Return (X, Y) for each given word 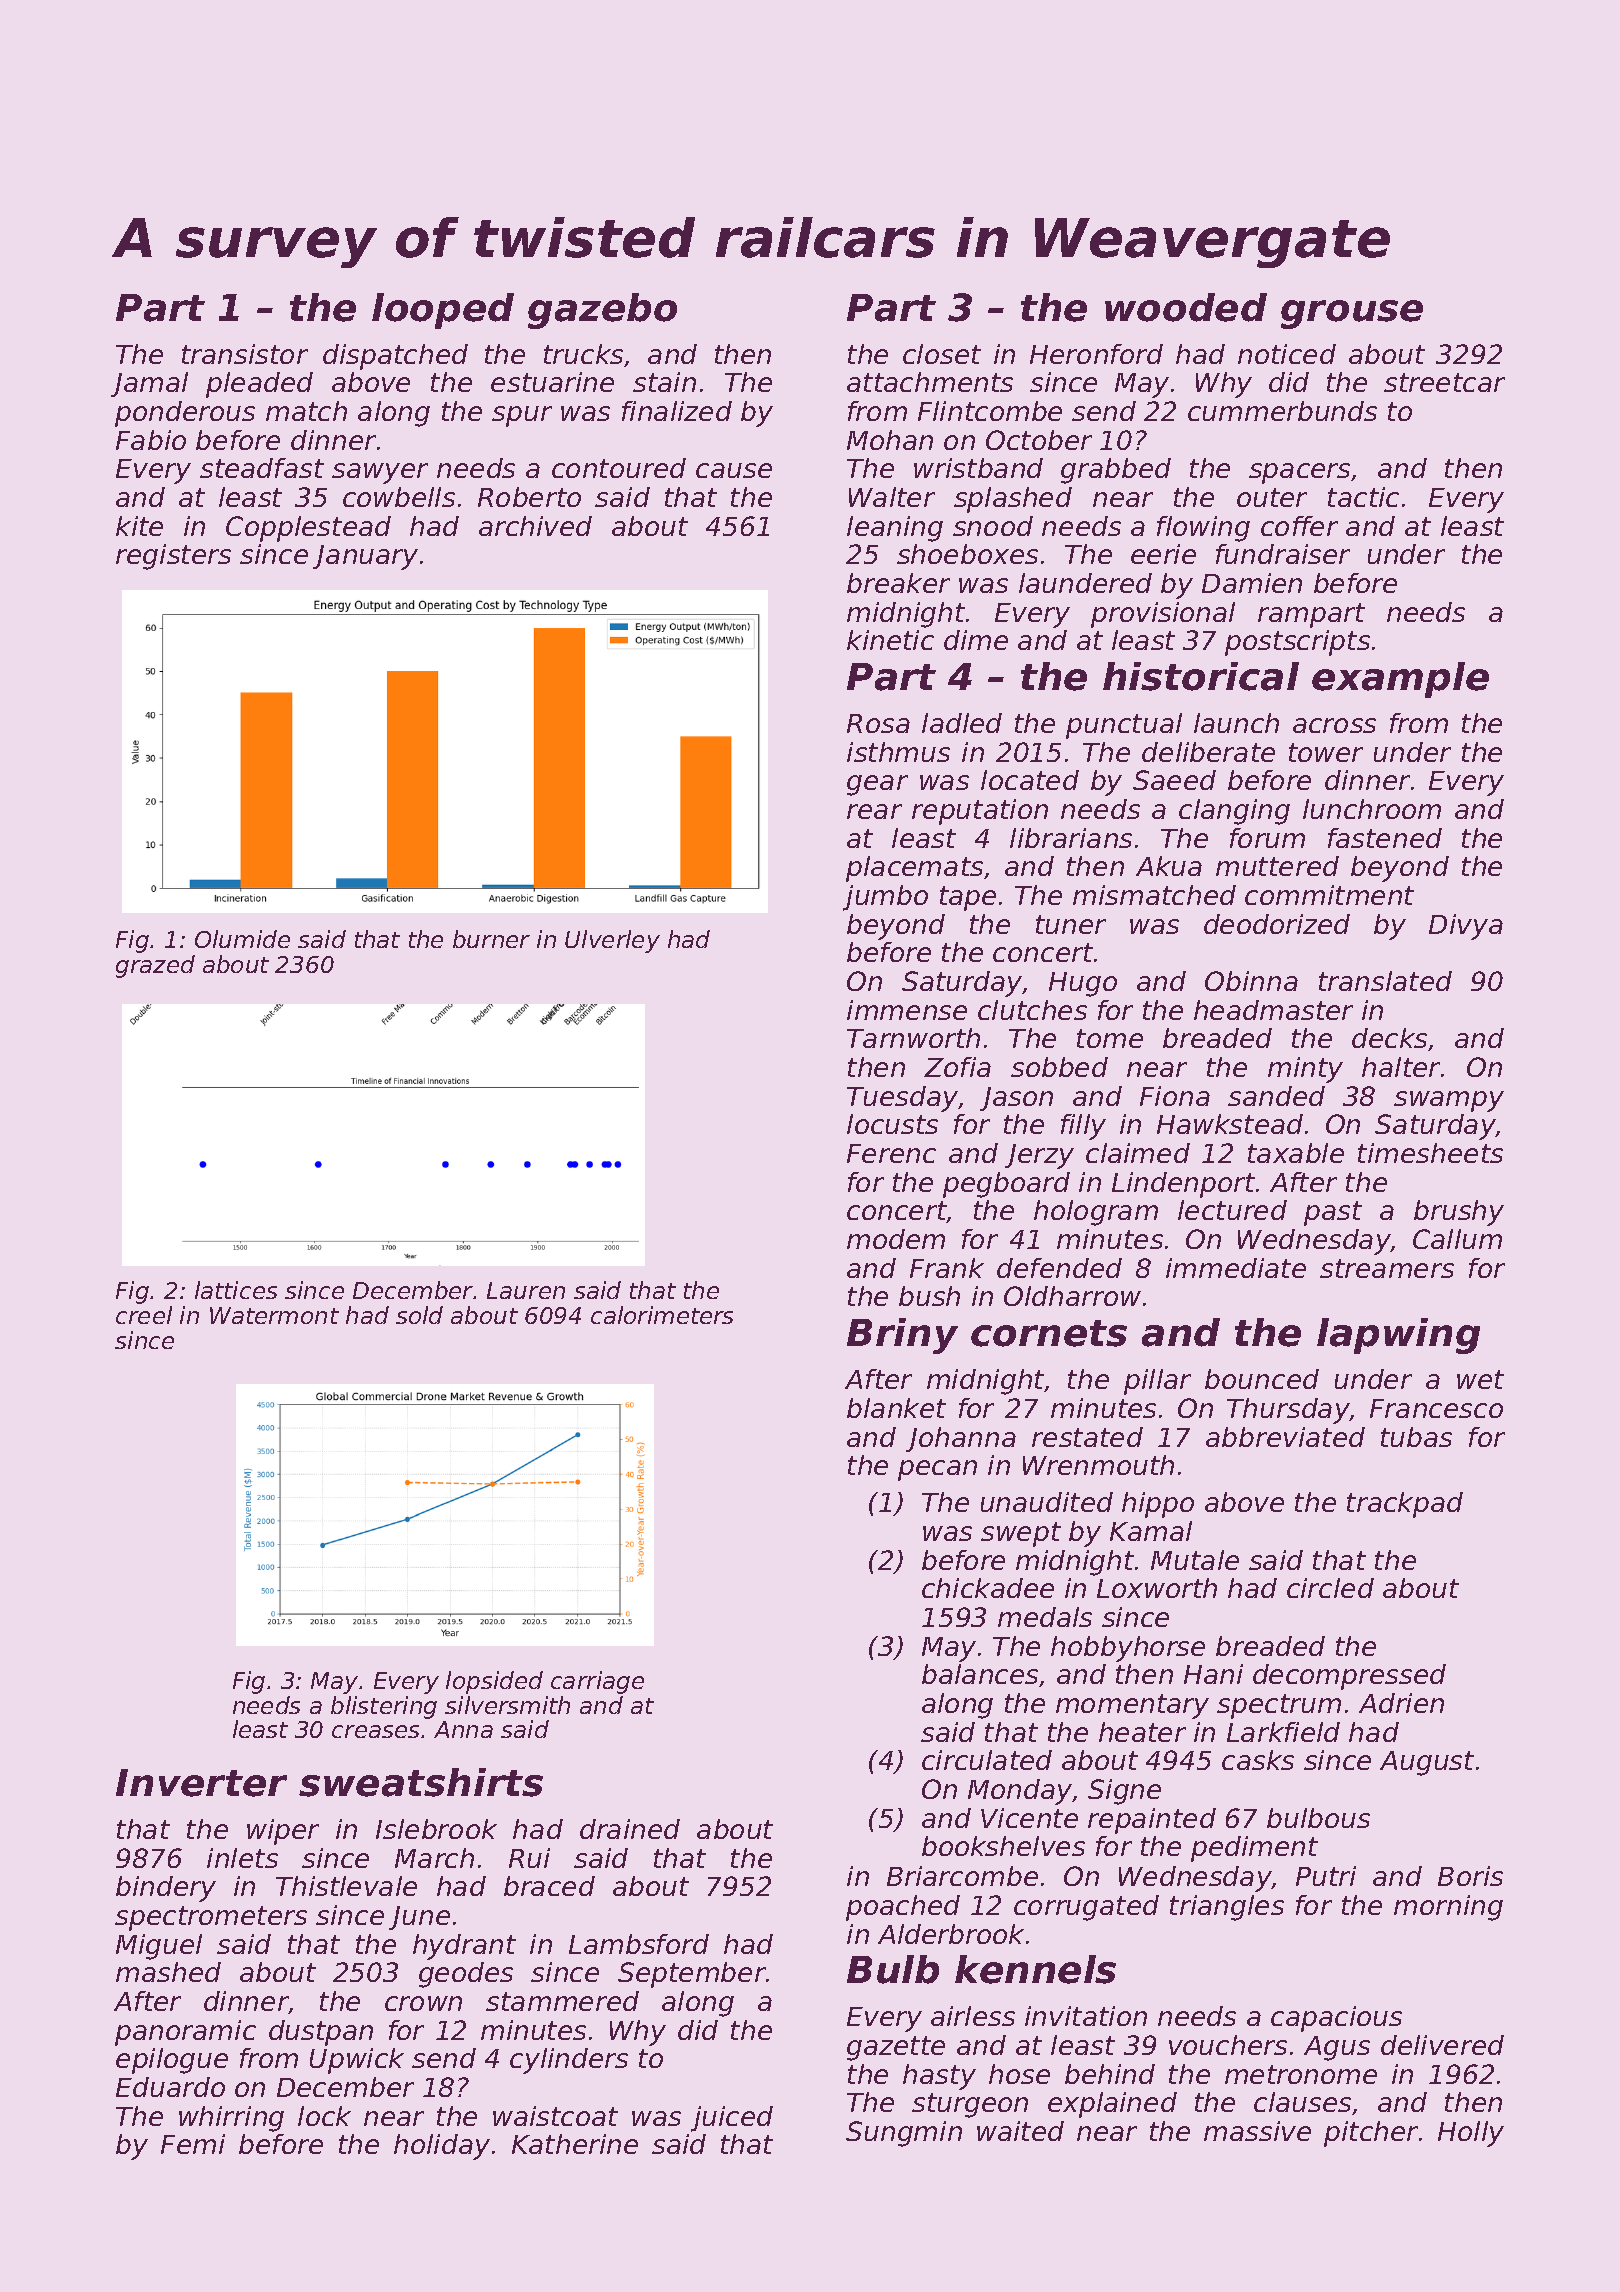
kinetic (890, 640)
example (1400, 680)
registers (173, 557)
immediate (1236, 1268)
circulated (987, 1760)
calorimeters (662, 1315)
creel (144, 1315)
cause (734, 470)
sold (419, 1315)
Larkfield (1283, 1732)
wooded (1186, 307)
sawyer (380, 473)
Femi (193, 2144)
